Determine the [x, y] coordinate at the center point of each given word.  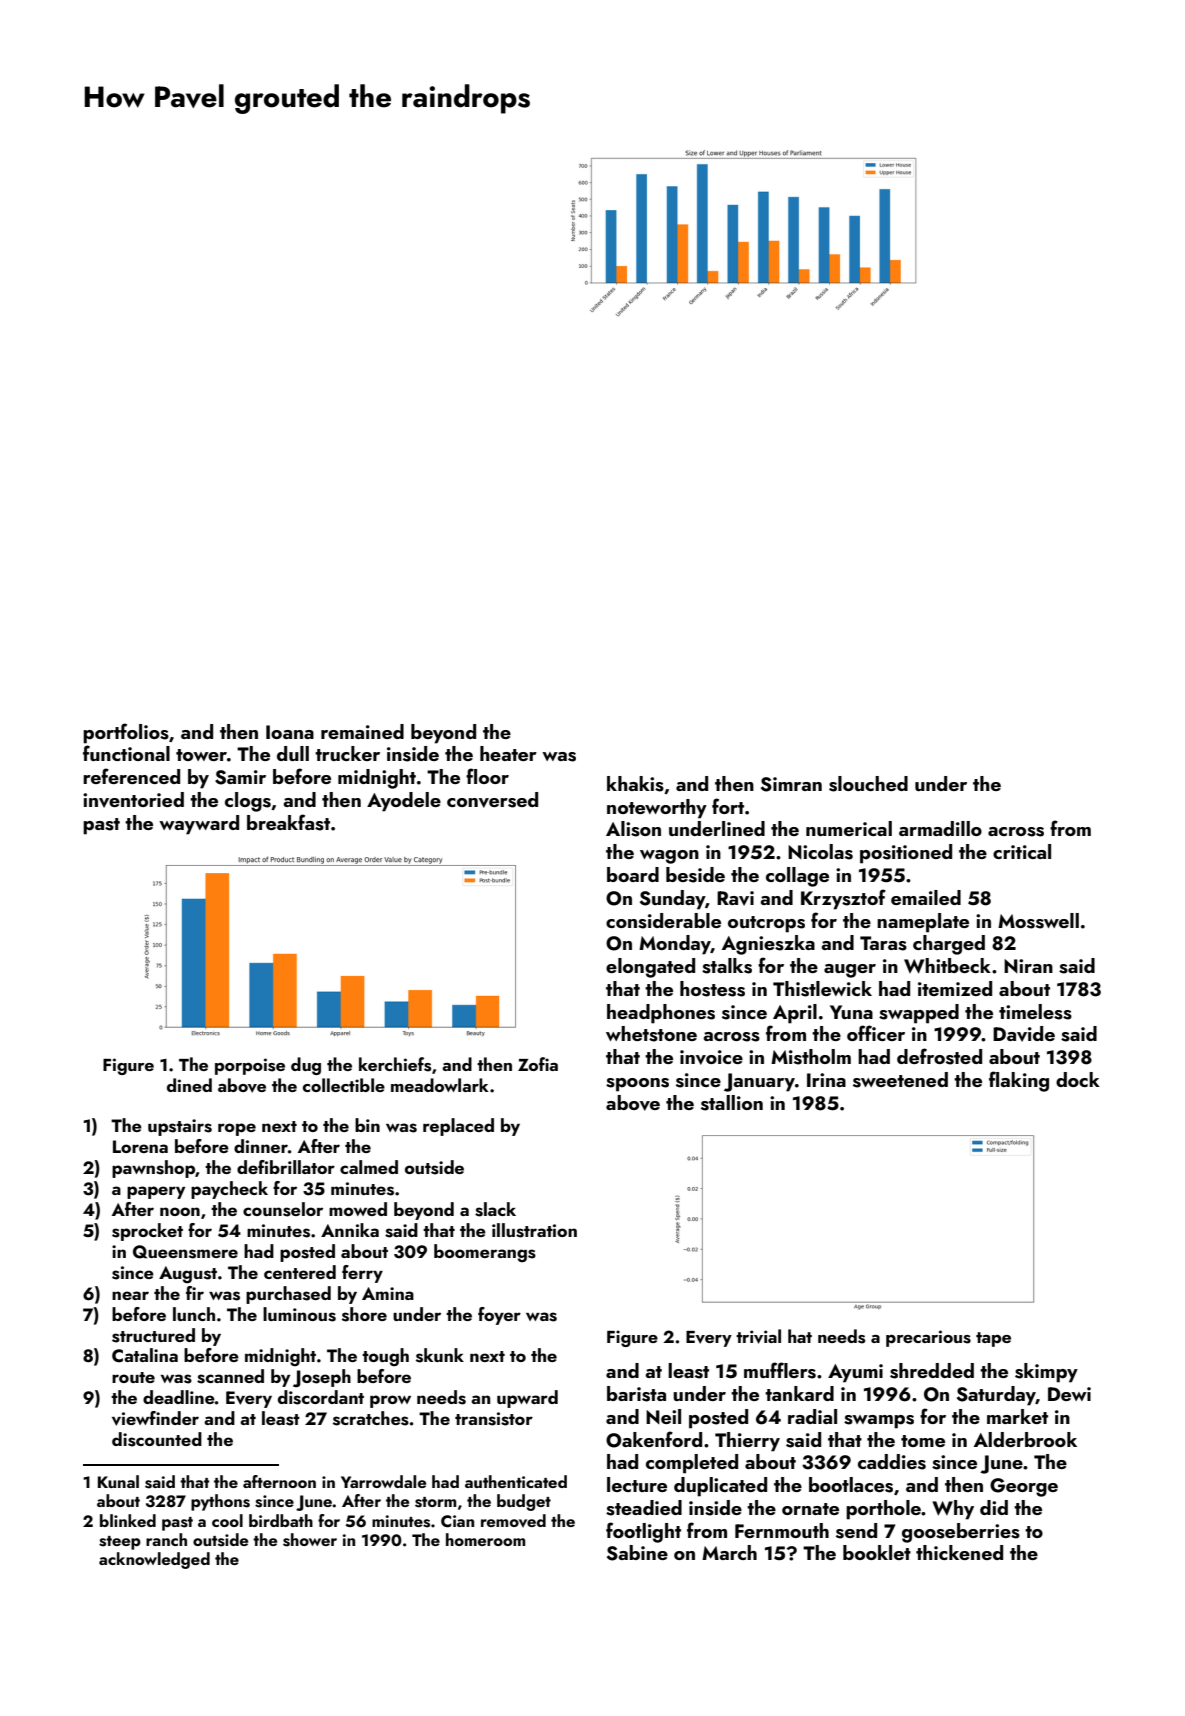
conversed [492, 800]
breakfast [288, 822]
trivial [758, 1336]
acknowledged [154, 1560]
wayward [199, 825]
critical [1022, 851]
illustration [534, 1230]
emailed [926, 897]
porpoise [250, 1066]
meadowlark [440, 1085]
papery [156, 1192]
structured [153, 1335]
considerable [663, 921]
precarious [928, 1338]
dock [1078, 1079]
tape [993, 1339]
